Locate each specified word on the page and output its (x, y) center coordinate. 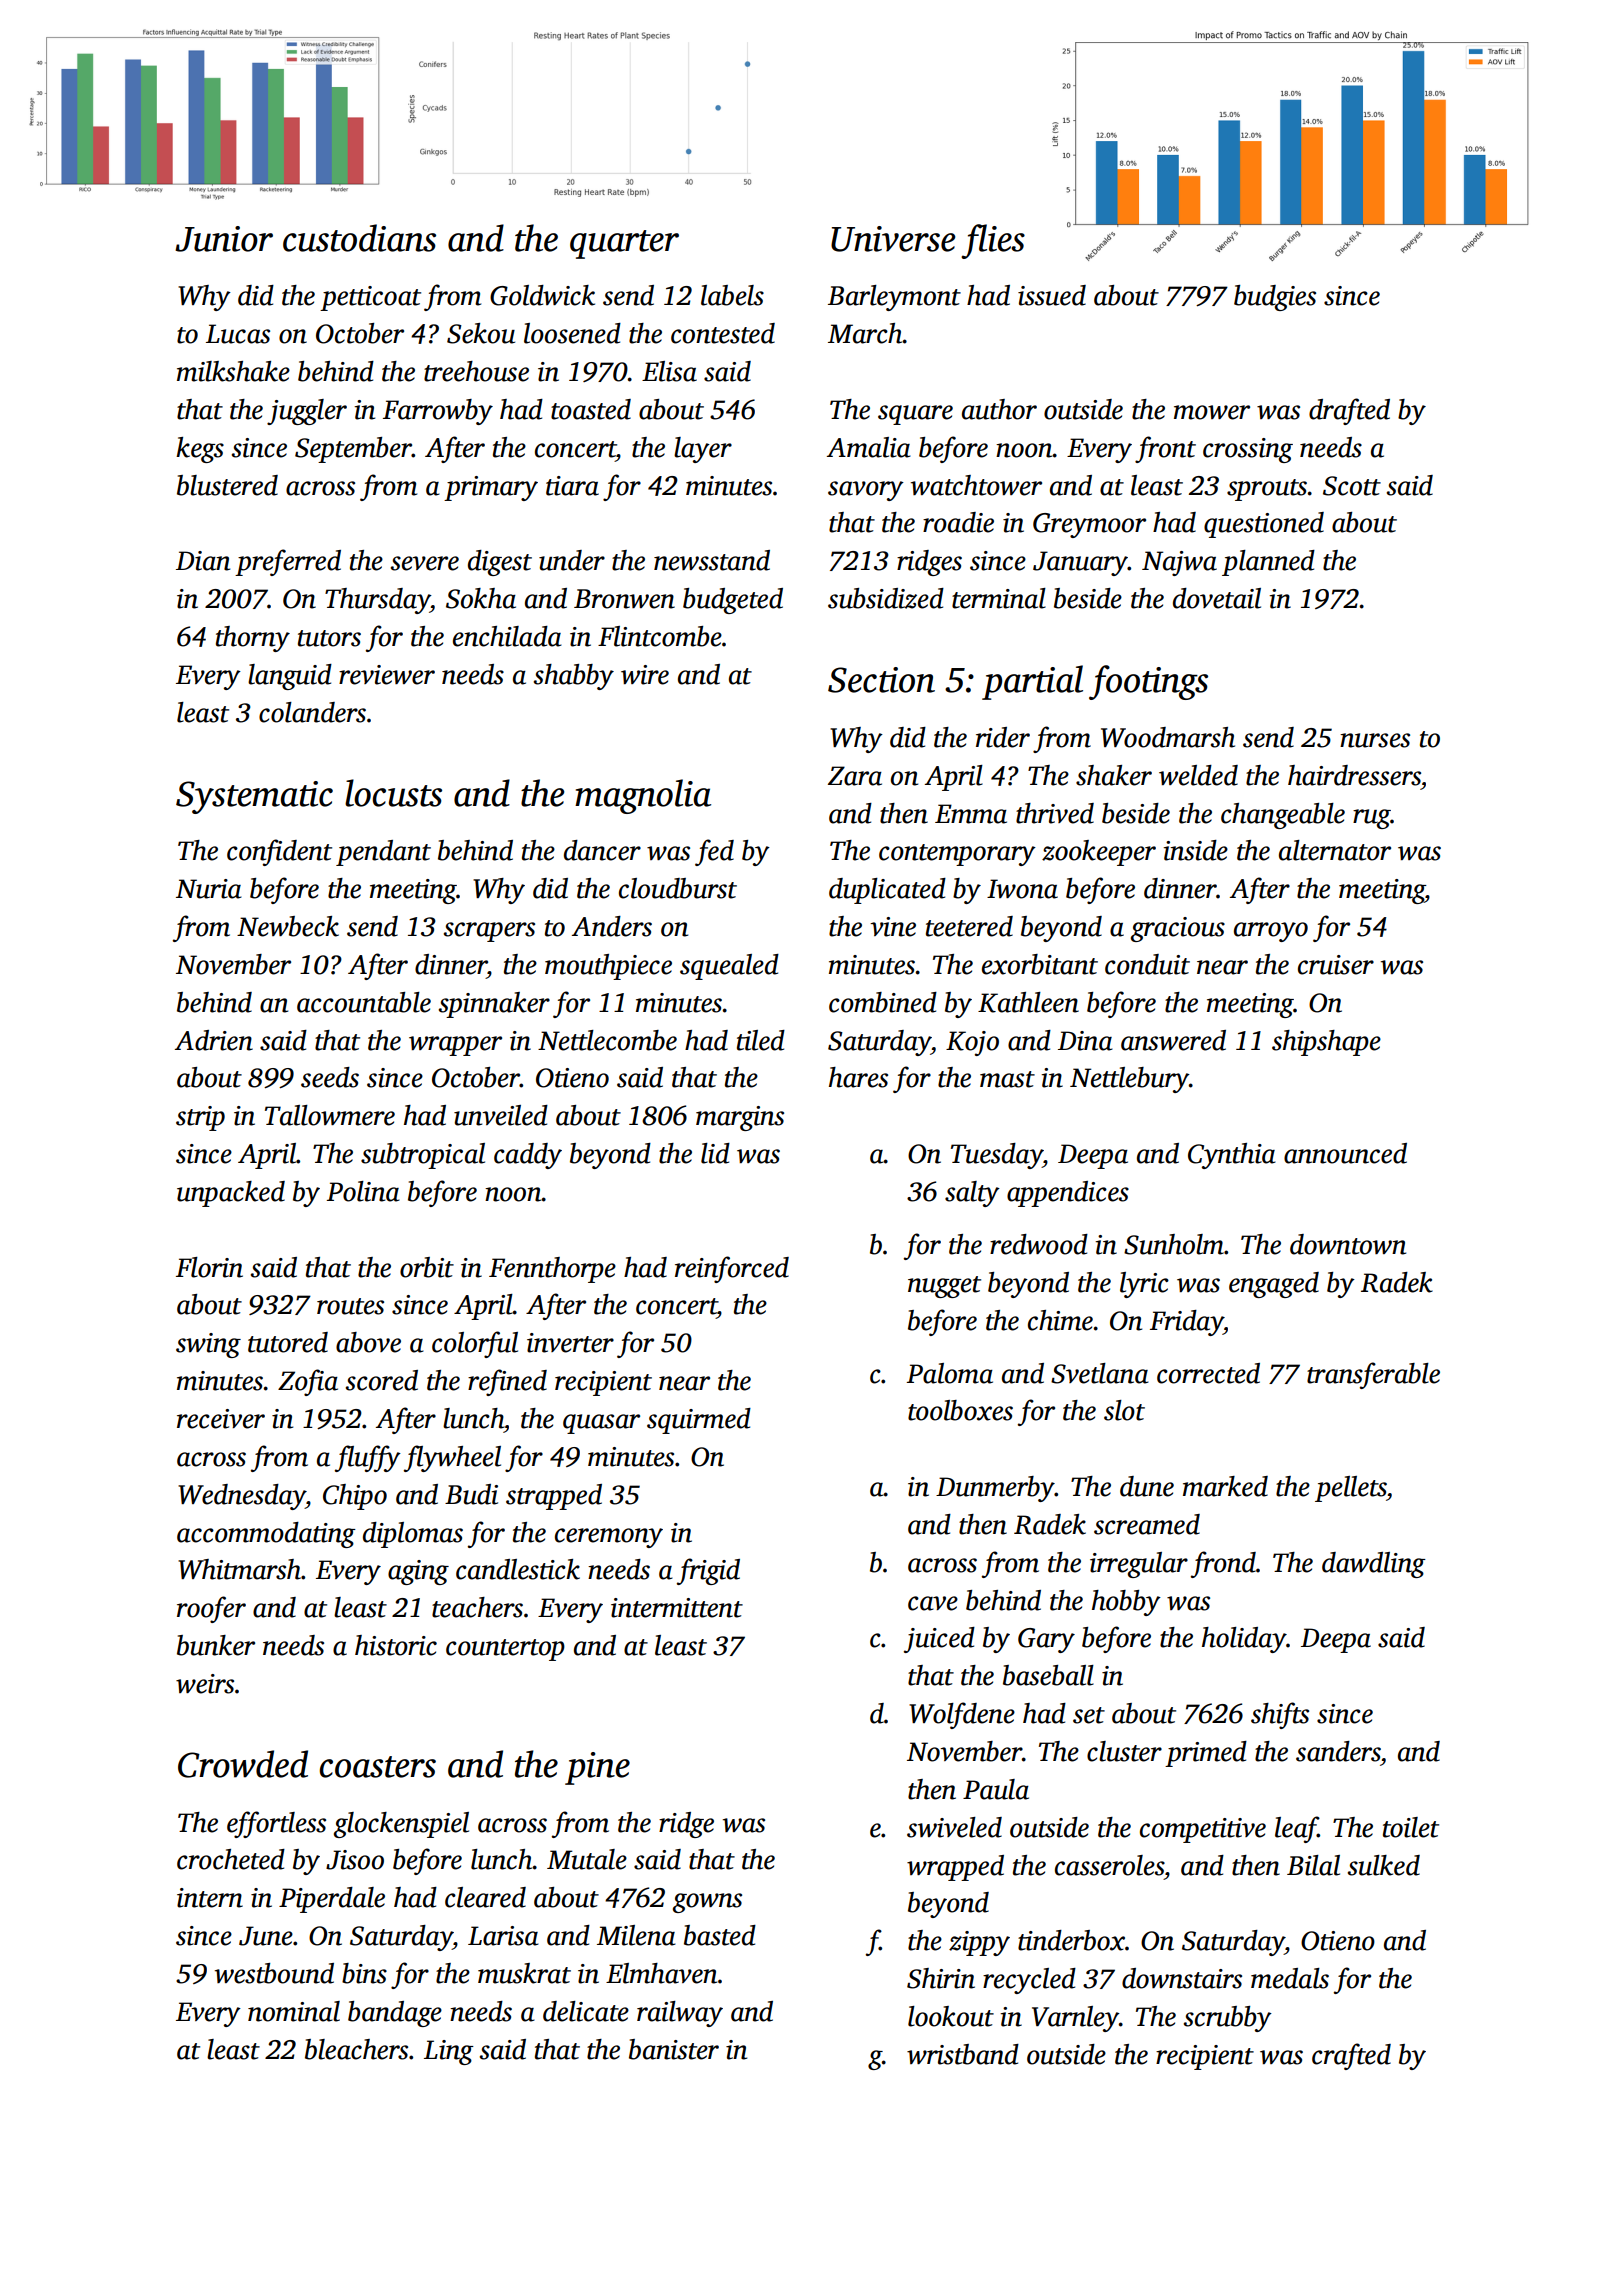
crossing (1248, 450)
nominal (294, 2011)
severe (425, 563)
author (999, 409)
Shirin (941, 1978)
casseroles (1109, 1865)
